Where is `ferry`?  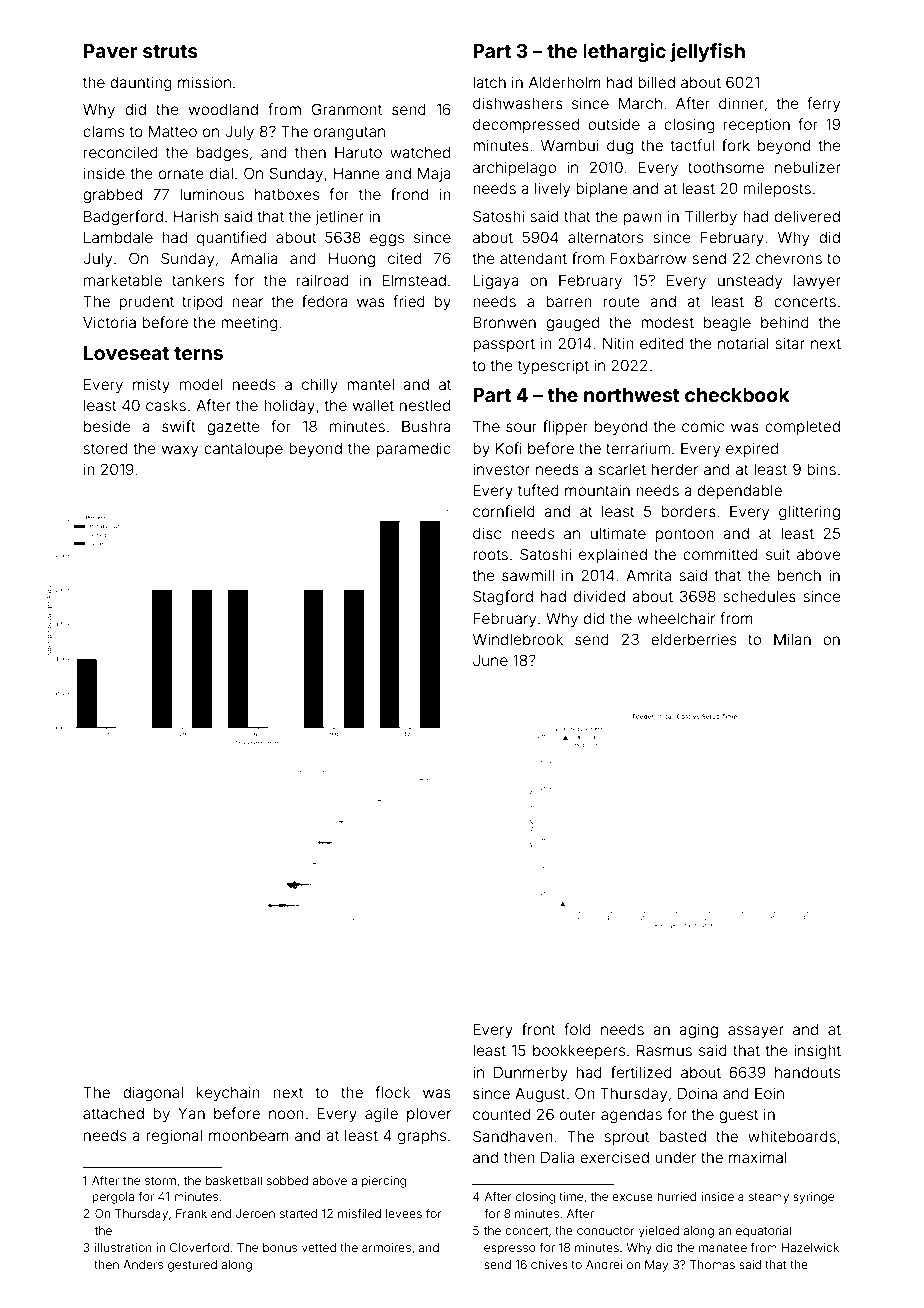
ferry is located at coordinates (823, 104).
